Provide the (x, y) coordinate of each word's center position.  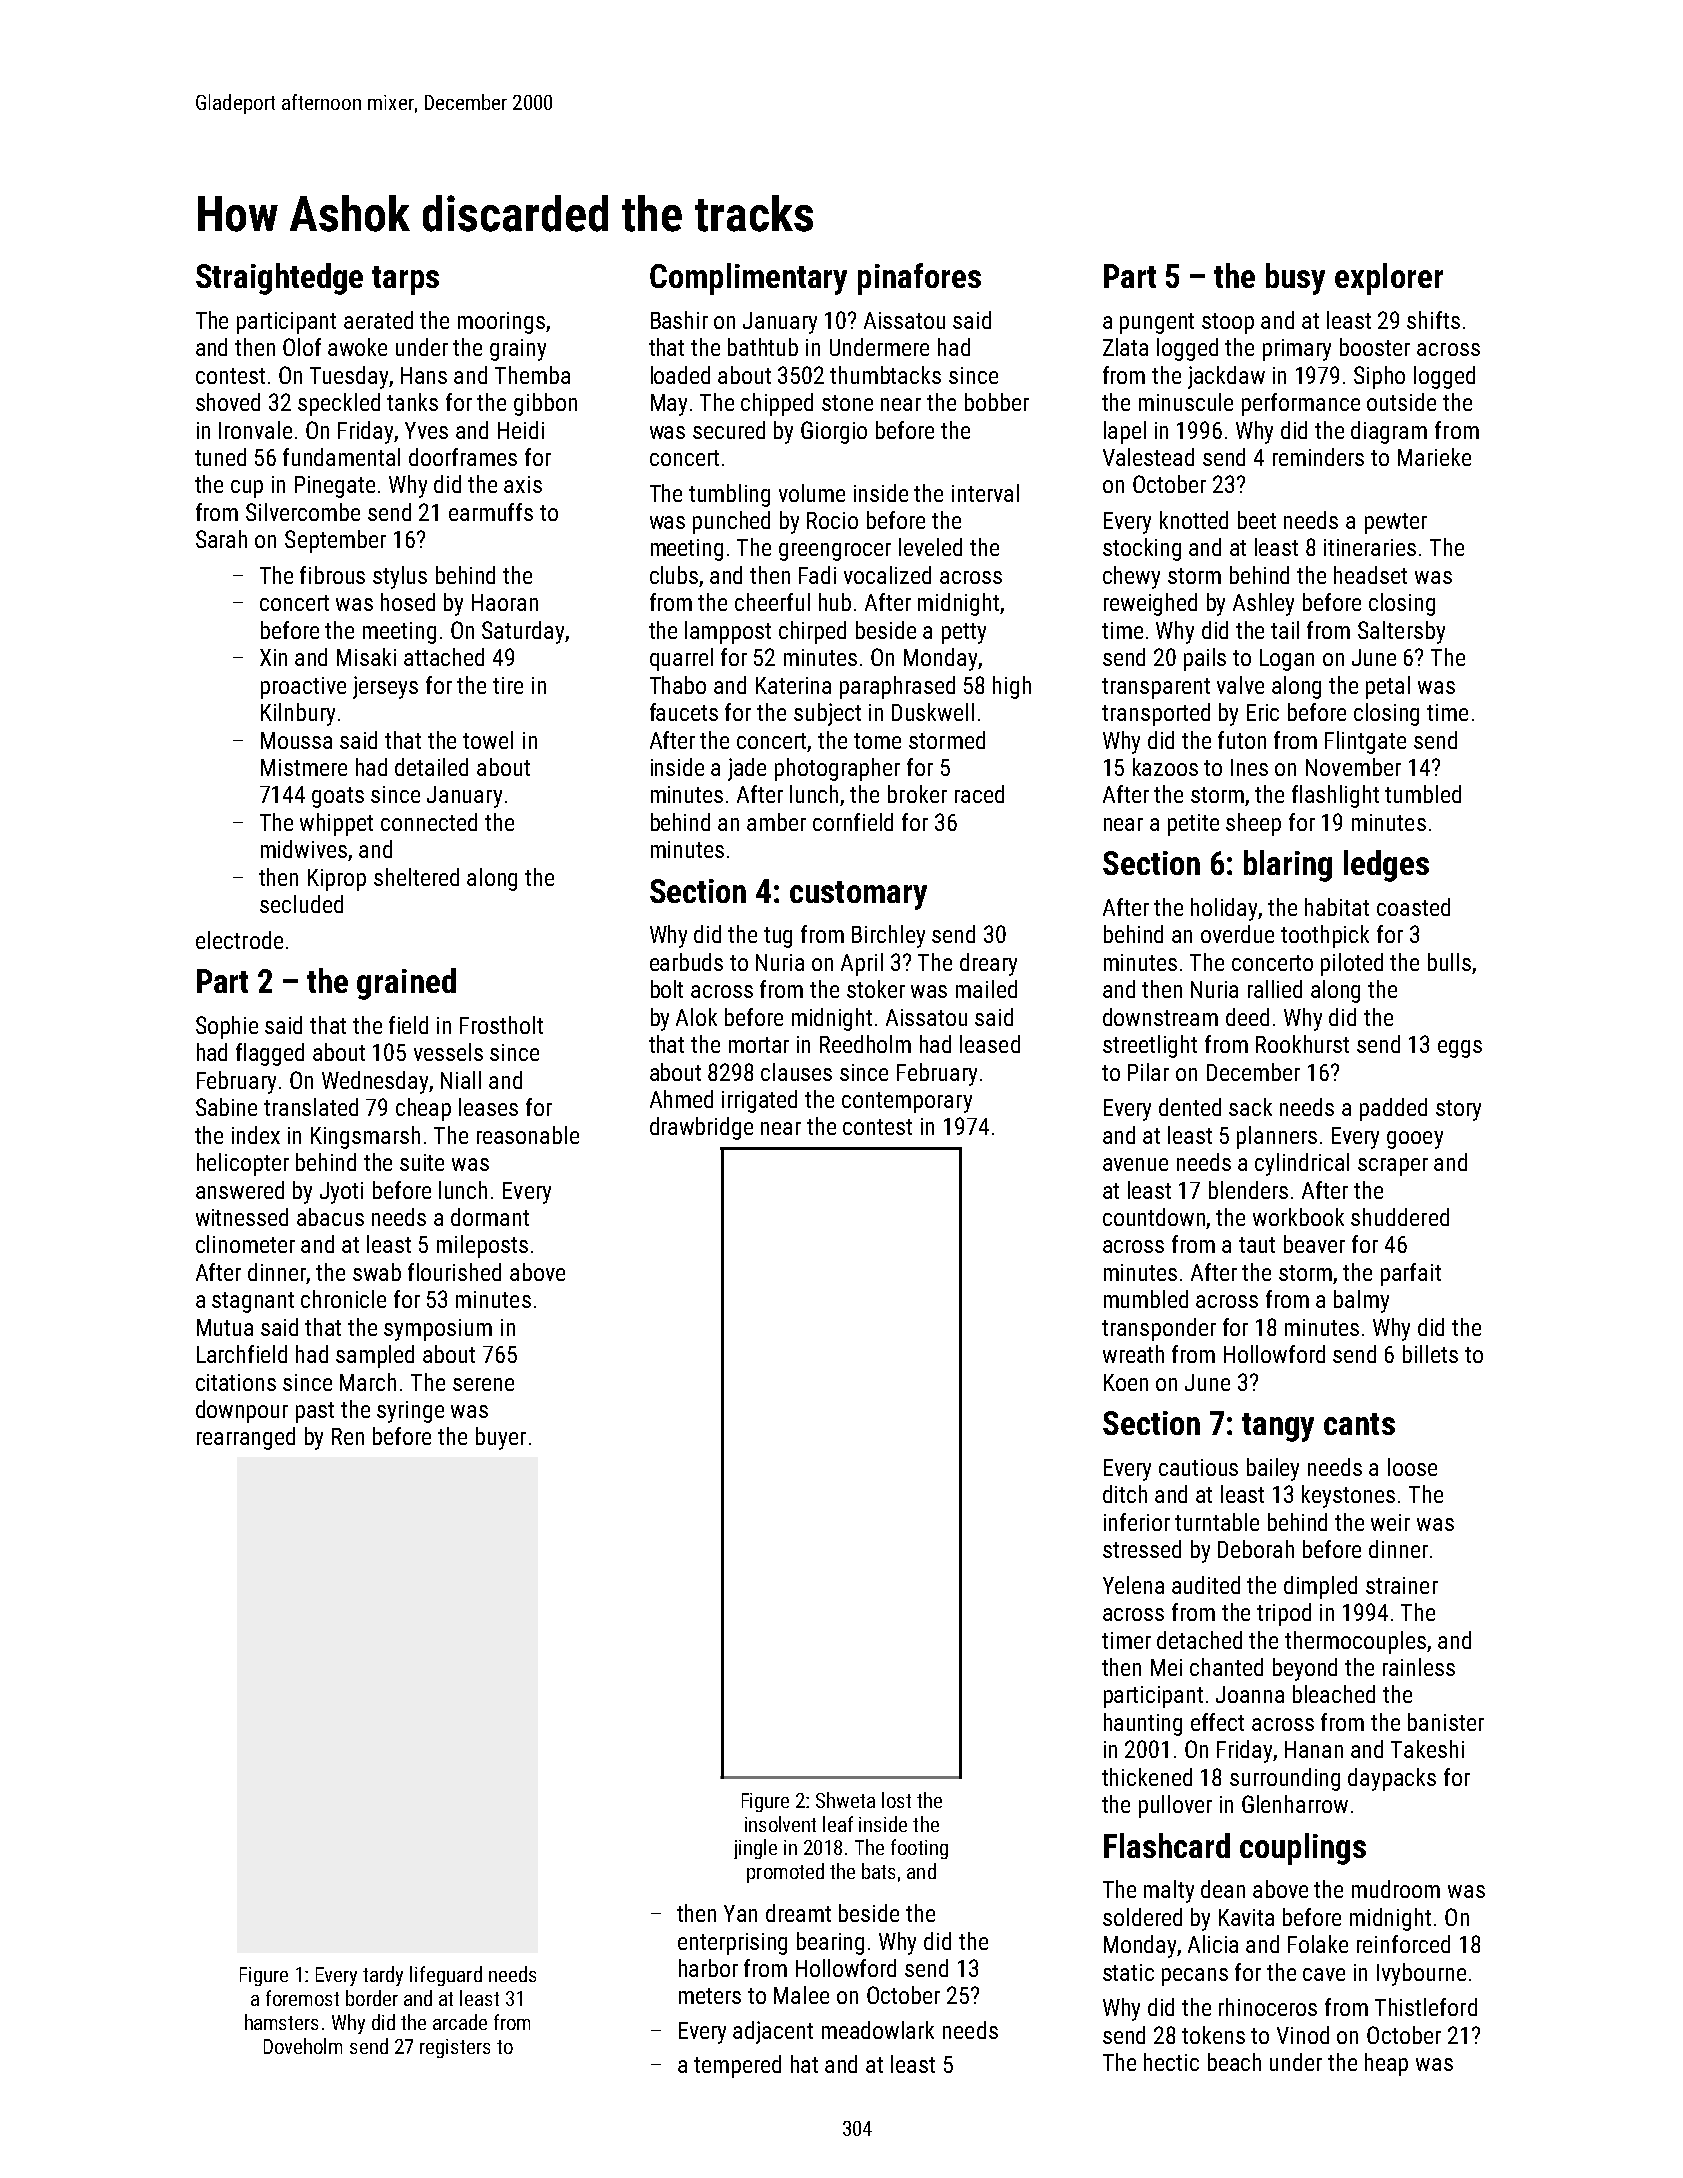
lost (896, 1800)
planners (1277, 1137)
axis (523, 484)
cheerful (772, 602)
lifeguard (446, 1976)
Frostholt (501, 1025)
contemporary (907, 1102)
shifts (1433, 320)
